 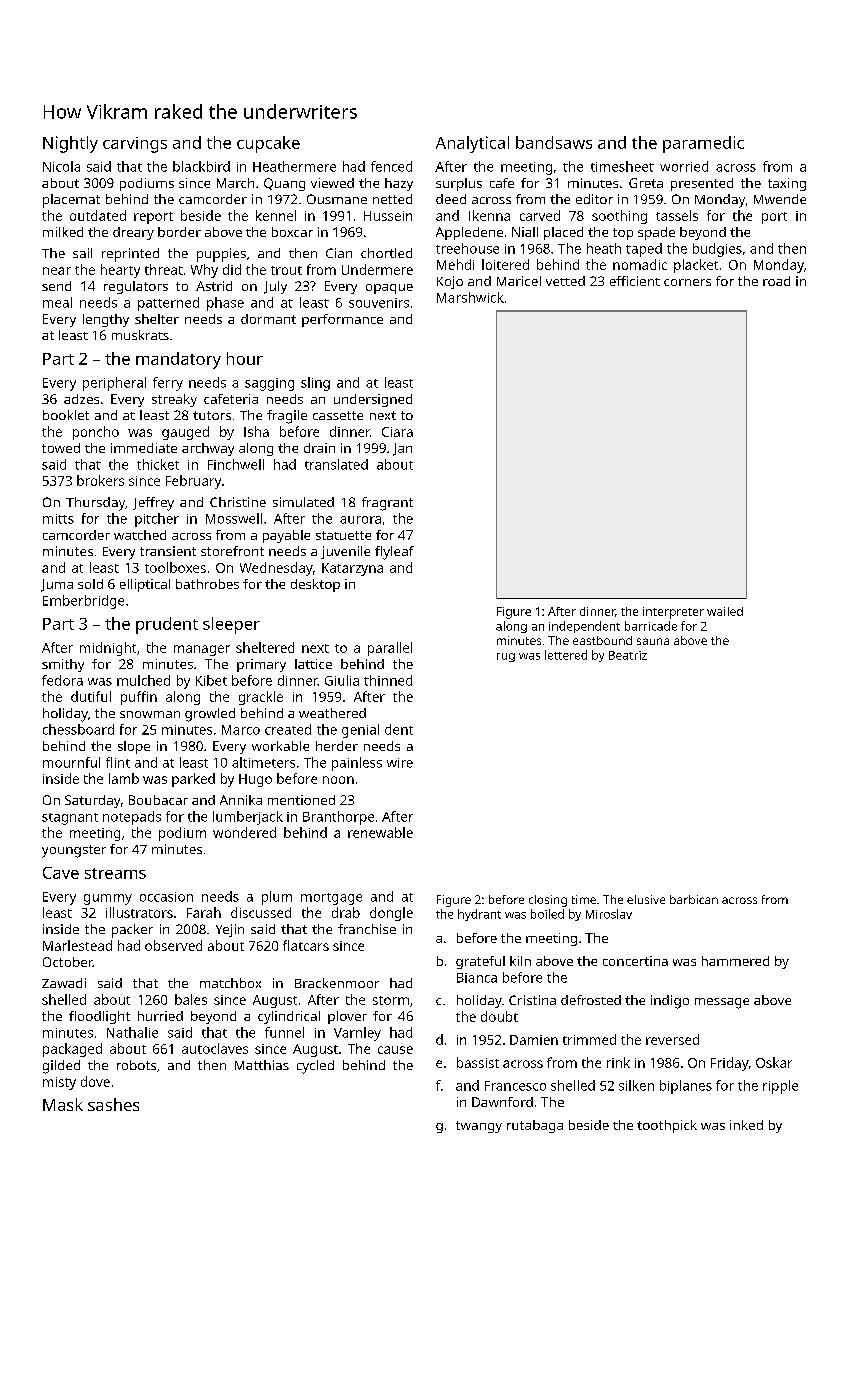 I want to click on Marshwick, so click(x=470, y=297).
